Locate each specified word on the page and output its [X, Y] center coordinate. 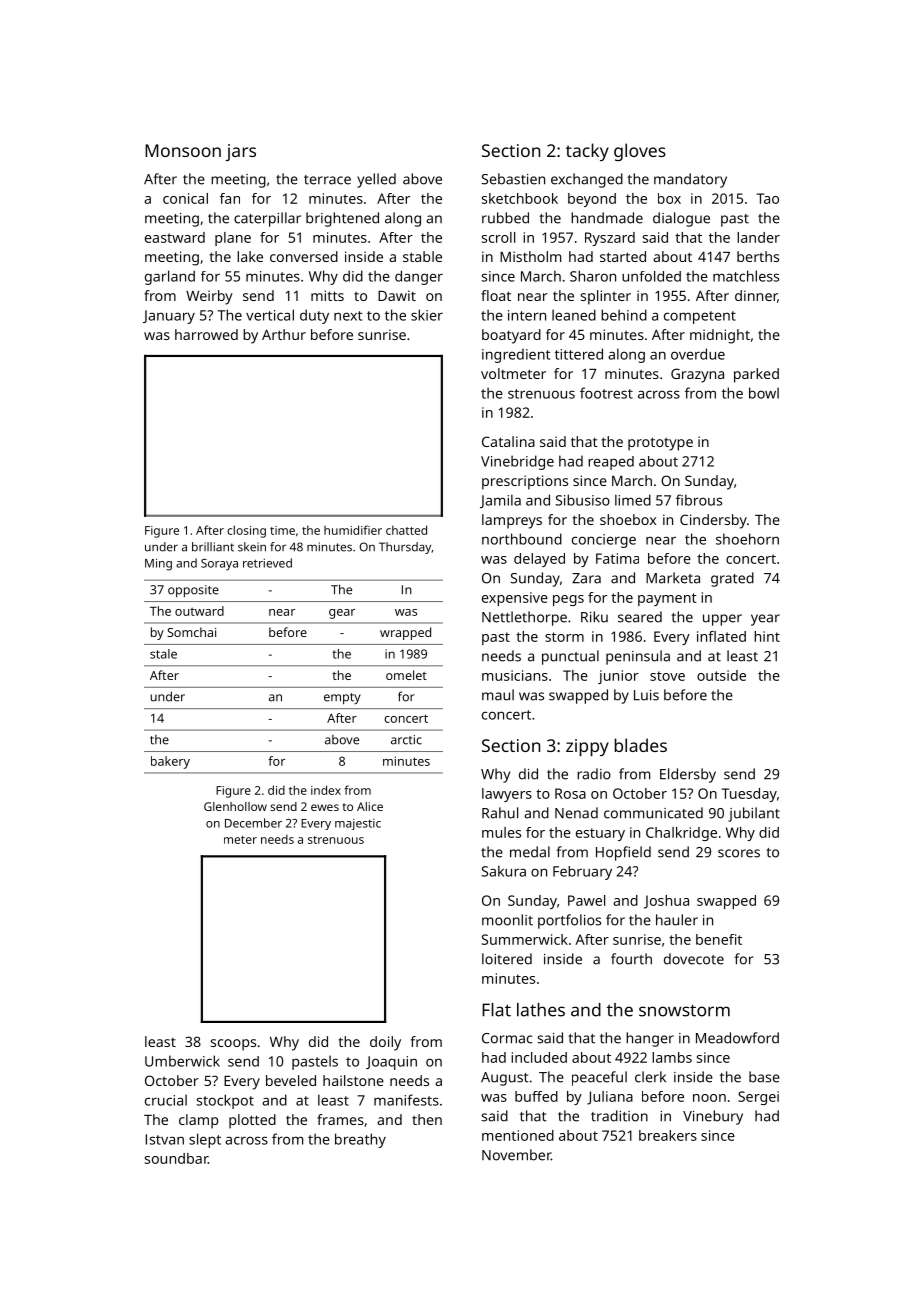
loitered [507, 959]
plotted [252, 1121]
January [169, 317]
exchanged [587, 180]
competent [700, 317]
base [764, 1077]
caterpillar [267, 219]
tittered [579, 354]
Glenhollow [235, 806]
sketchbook [520, 198]
